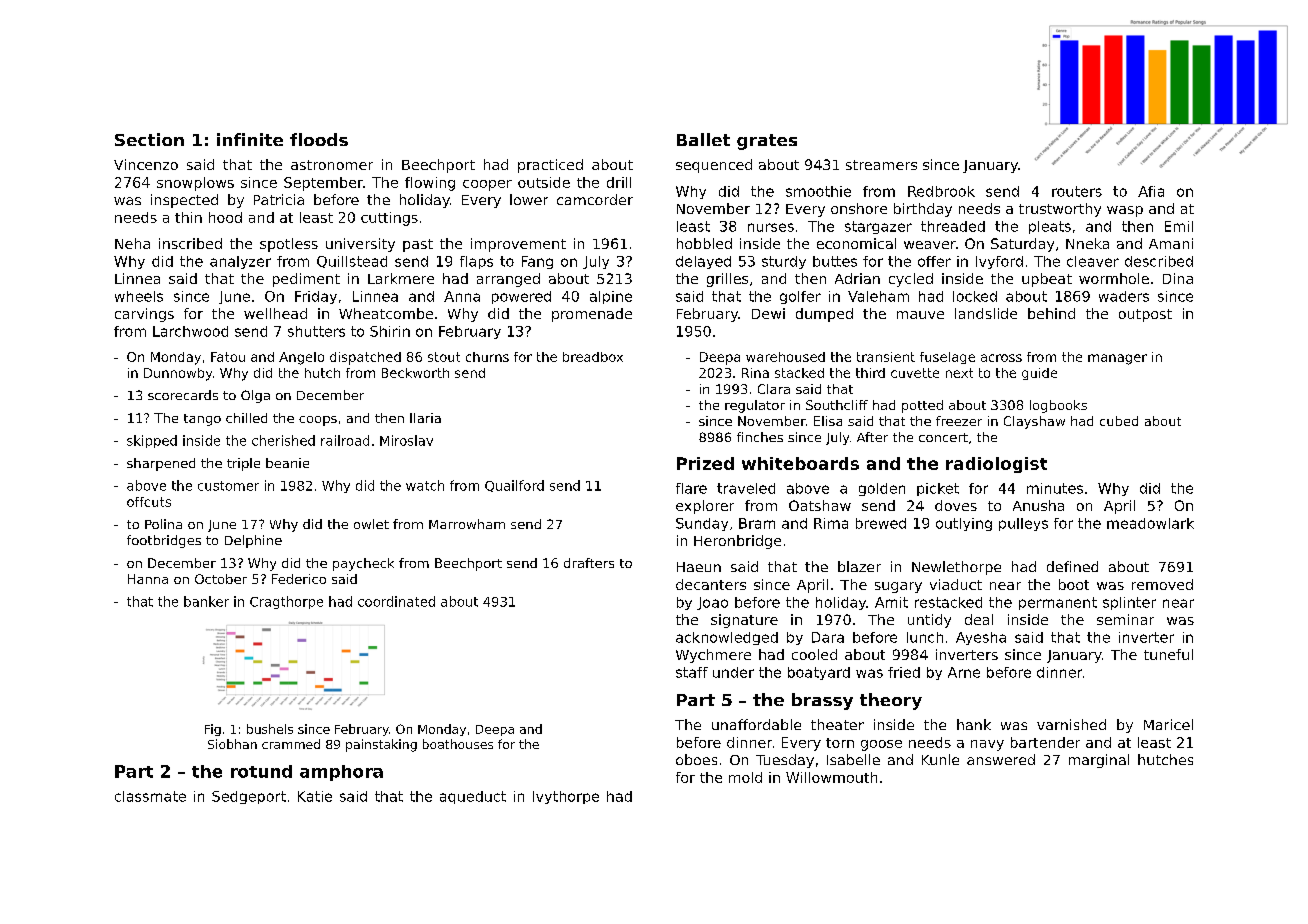 This screenshot has width=1308, height=924. Describe the element at coordinates (1055, 488) in the screenshot. I see `minutes` at that location.
